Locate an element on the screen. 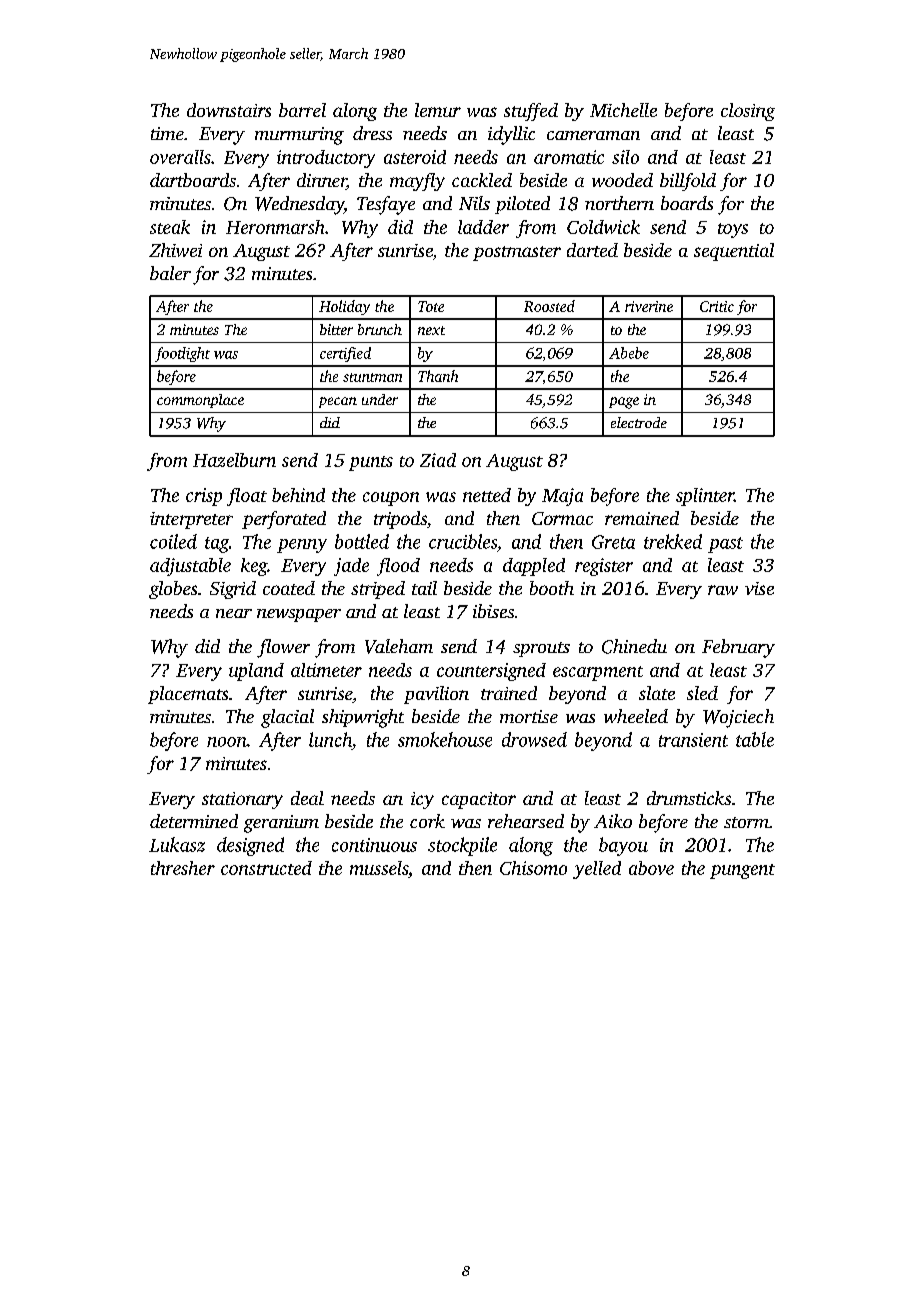  next is located at coordinates (431, 330).
